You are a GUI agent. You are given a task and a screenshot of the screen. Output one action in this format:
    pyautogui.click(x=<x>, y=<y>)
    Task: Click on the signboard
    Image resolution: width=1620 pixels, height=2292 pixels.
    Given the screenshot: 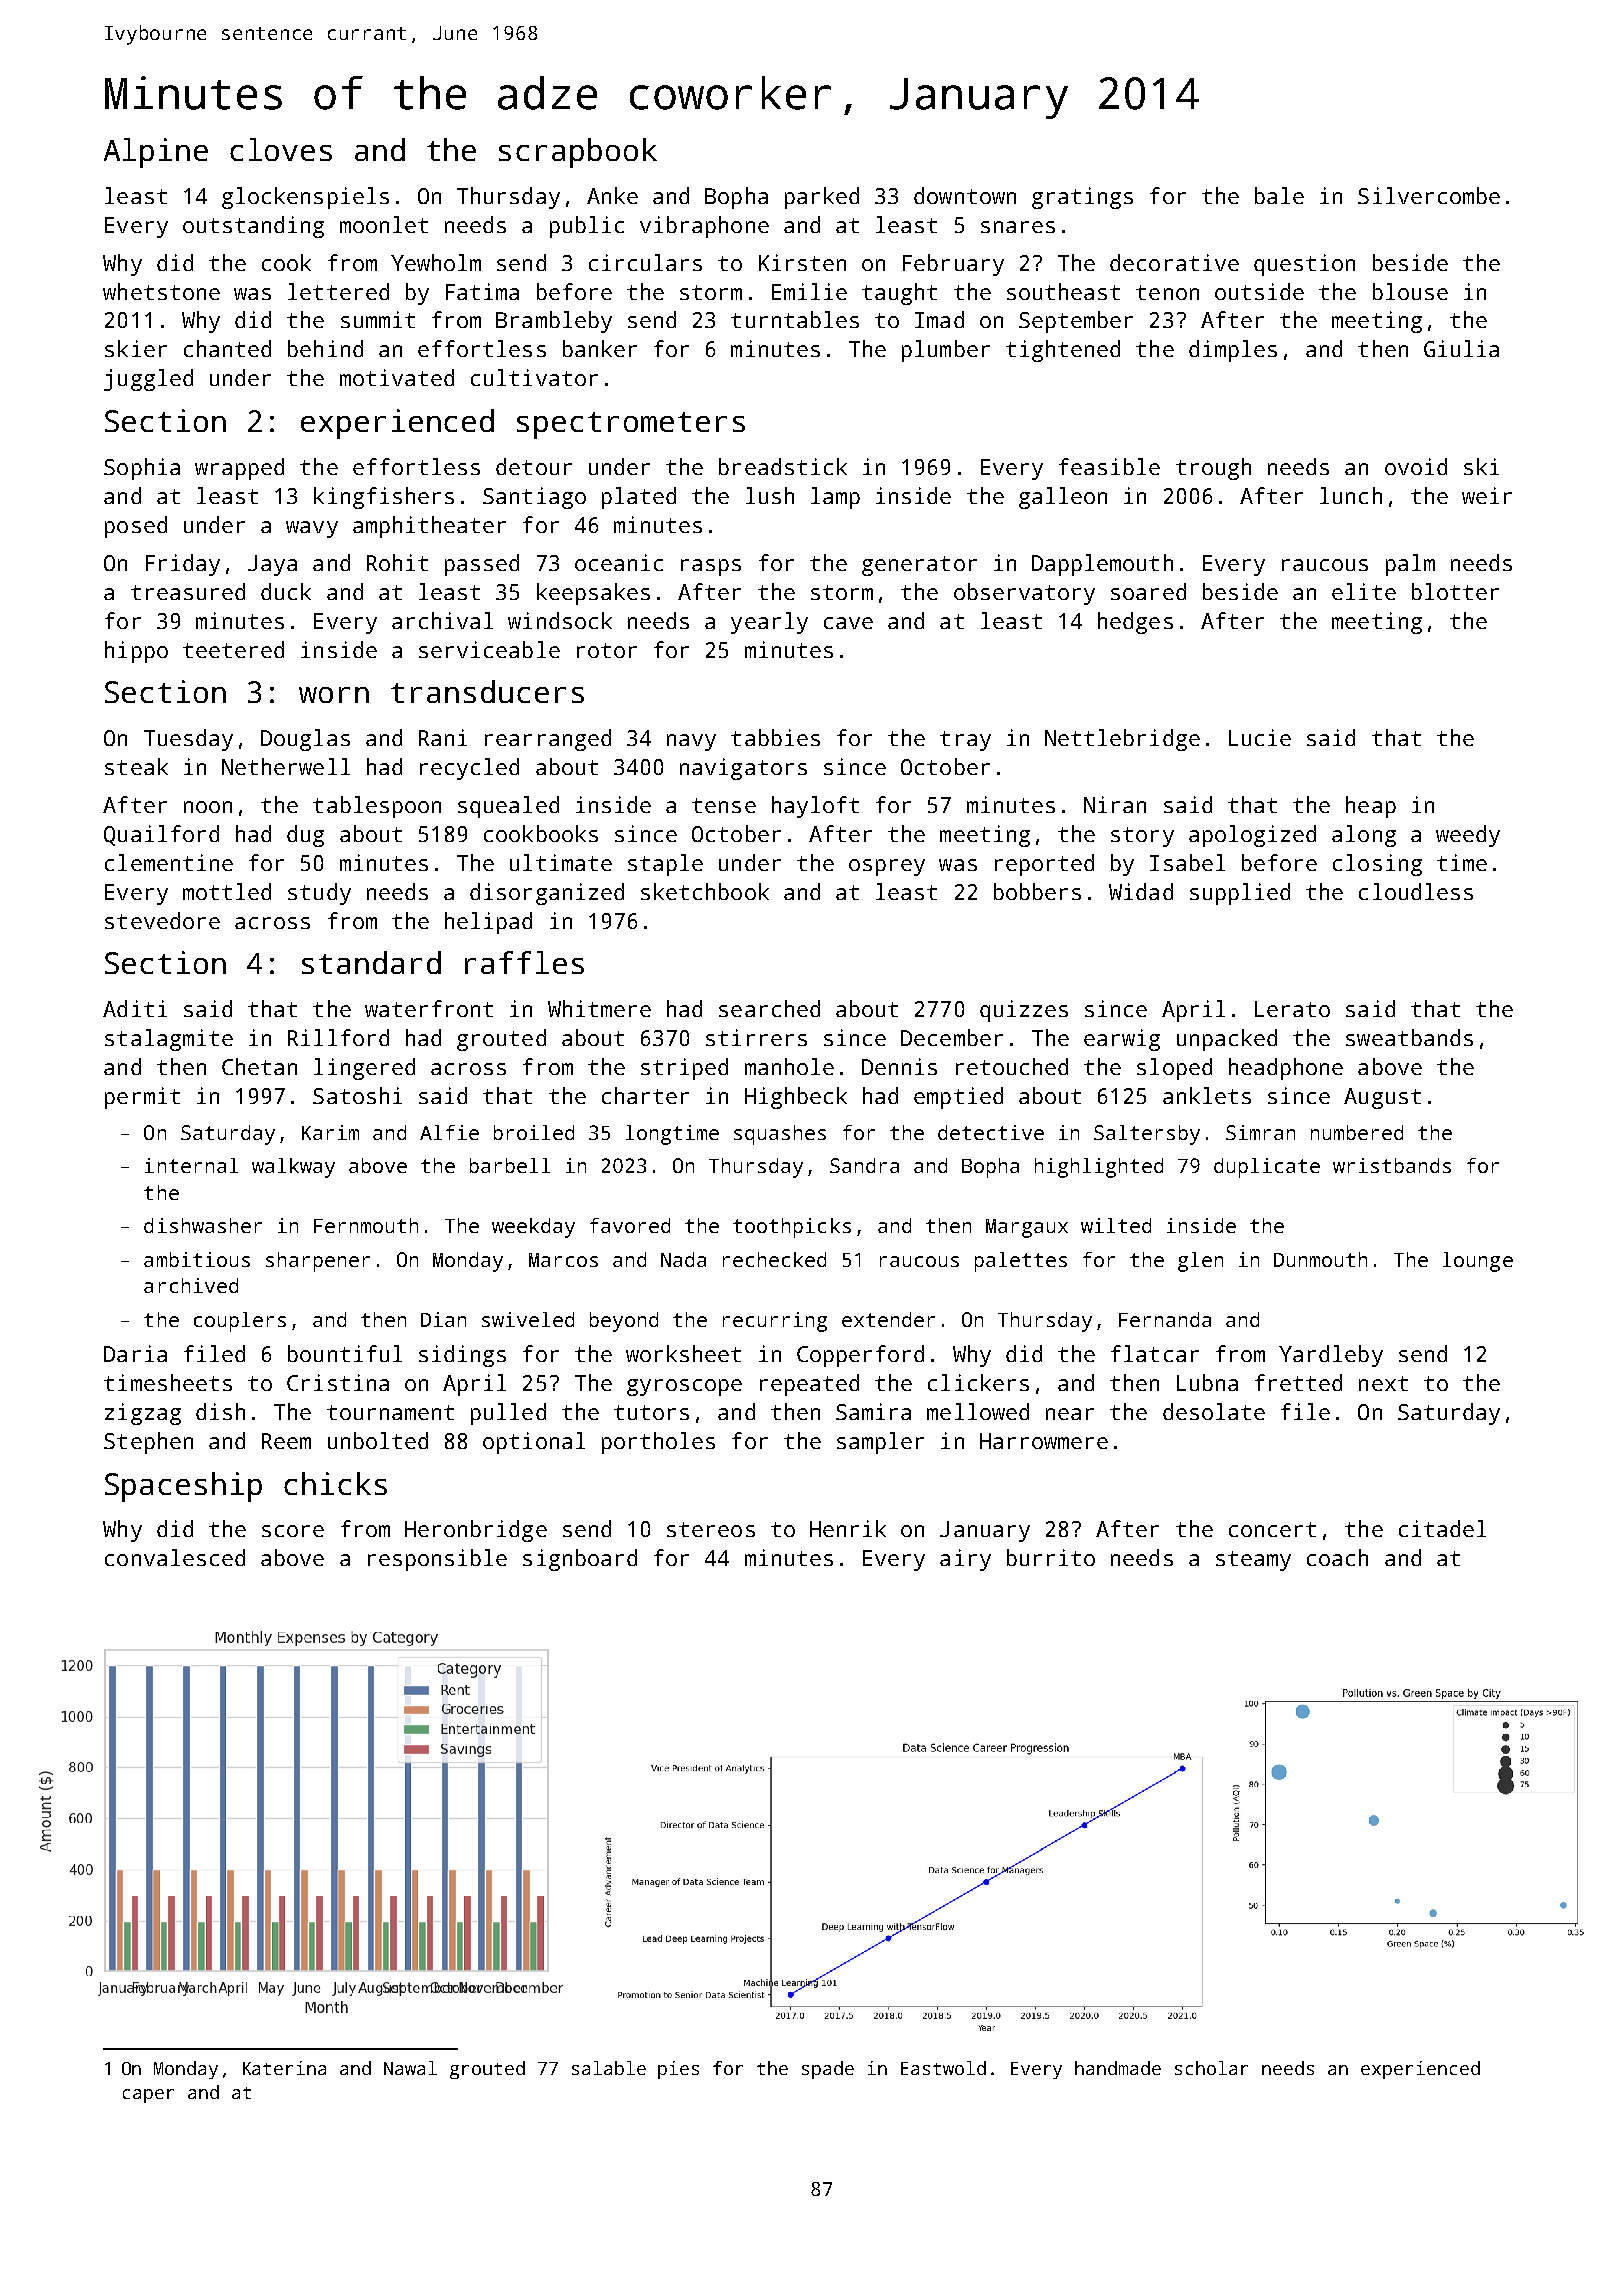 What is the action you would take?
    pyautogui.click(x=580, y=1560)
